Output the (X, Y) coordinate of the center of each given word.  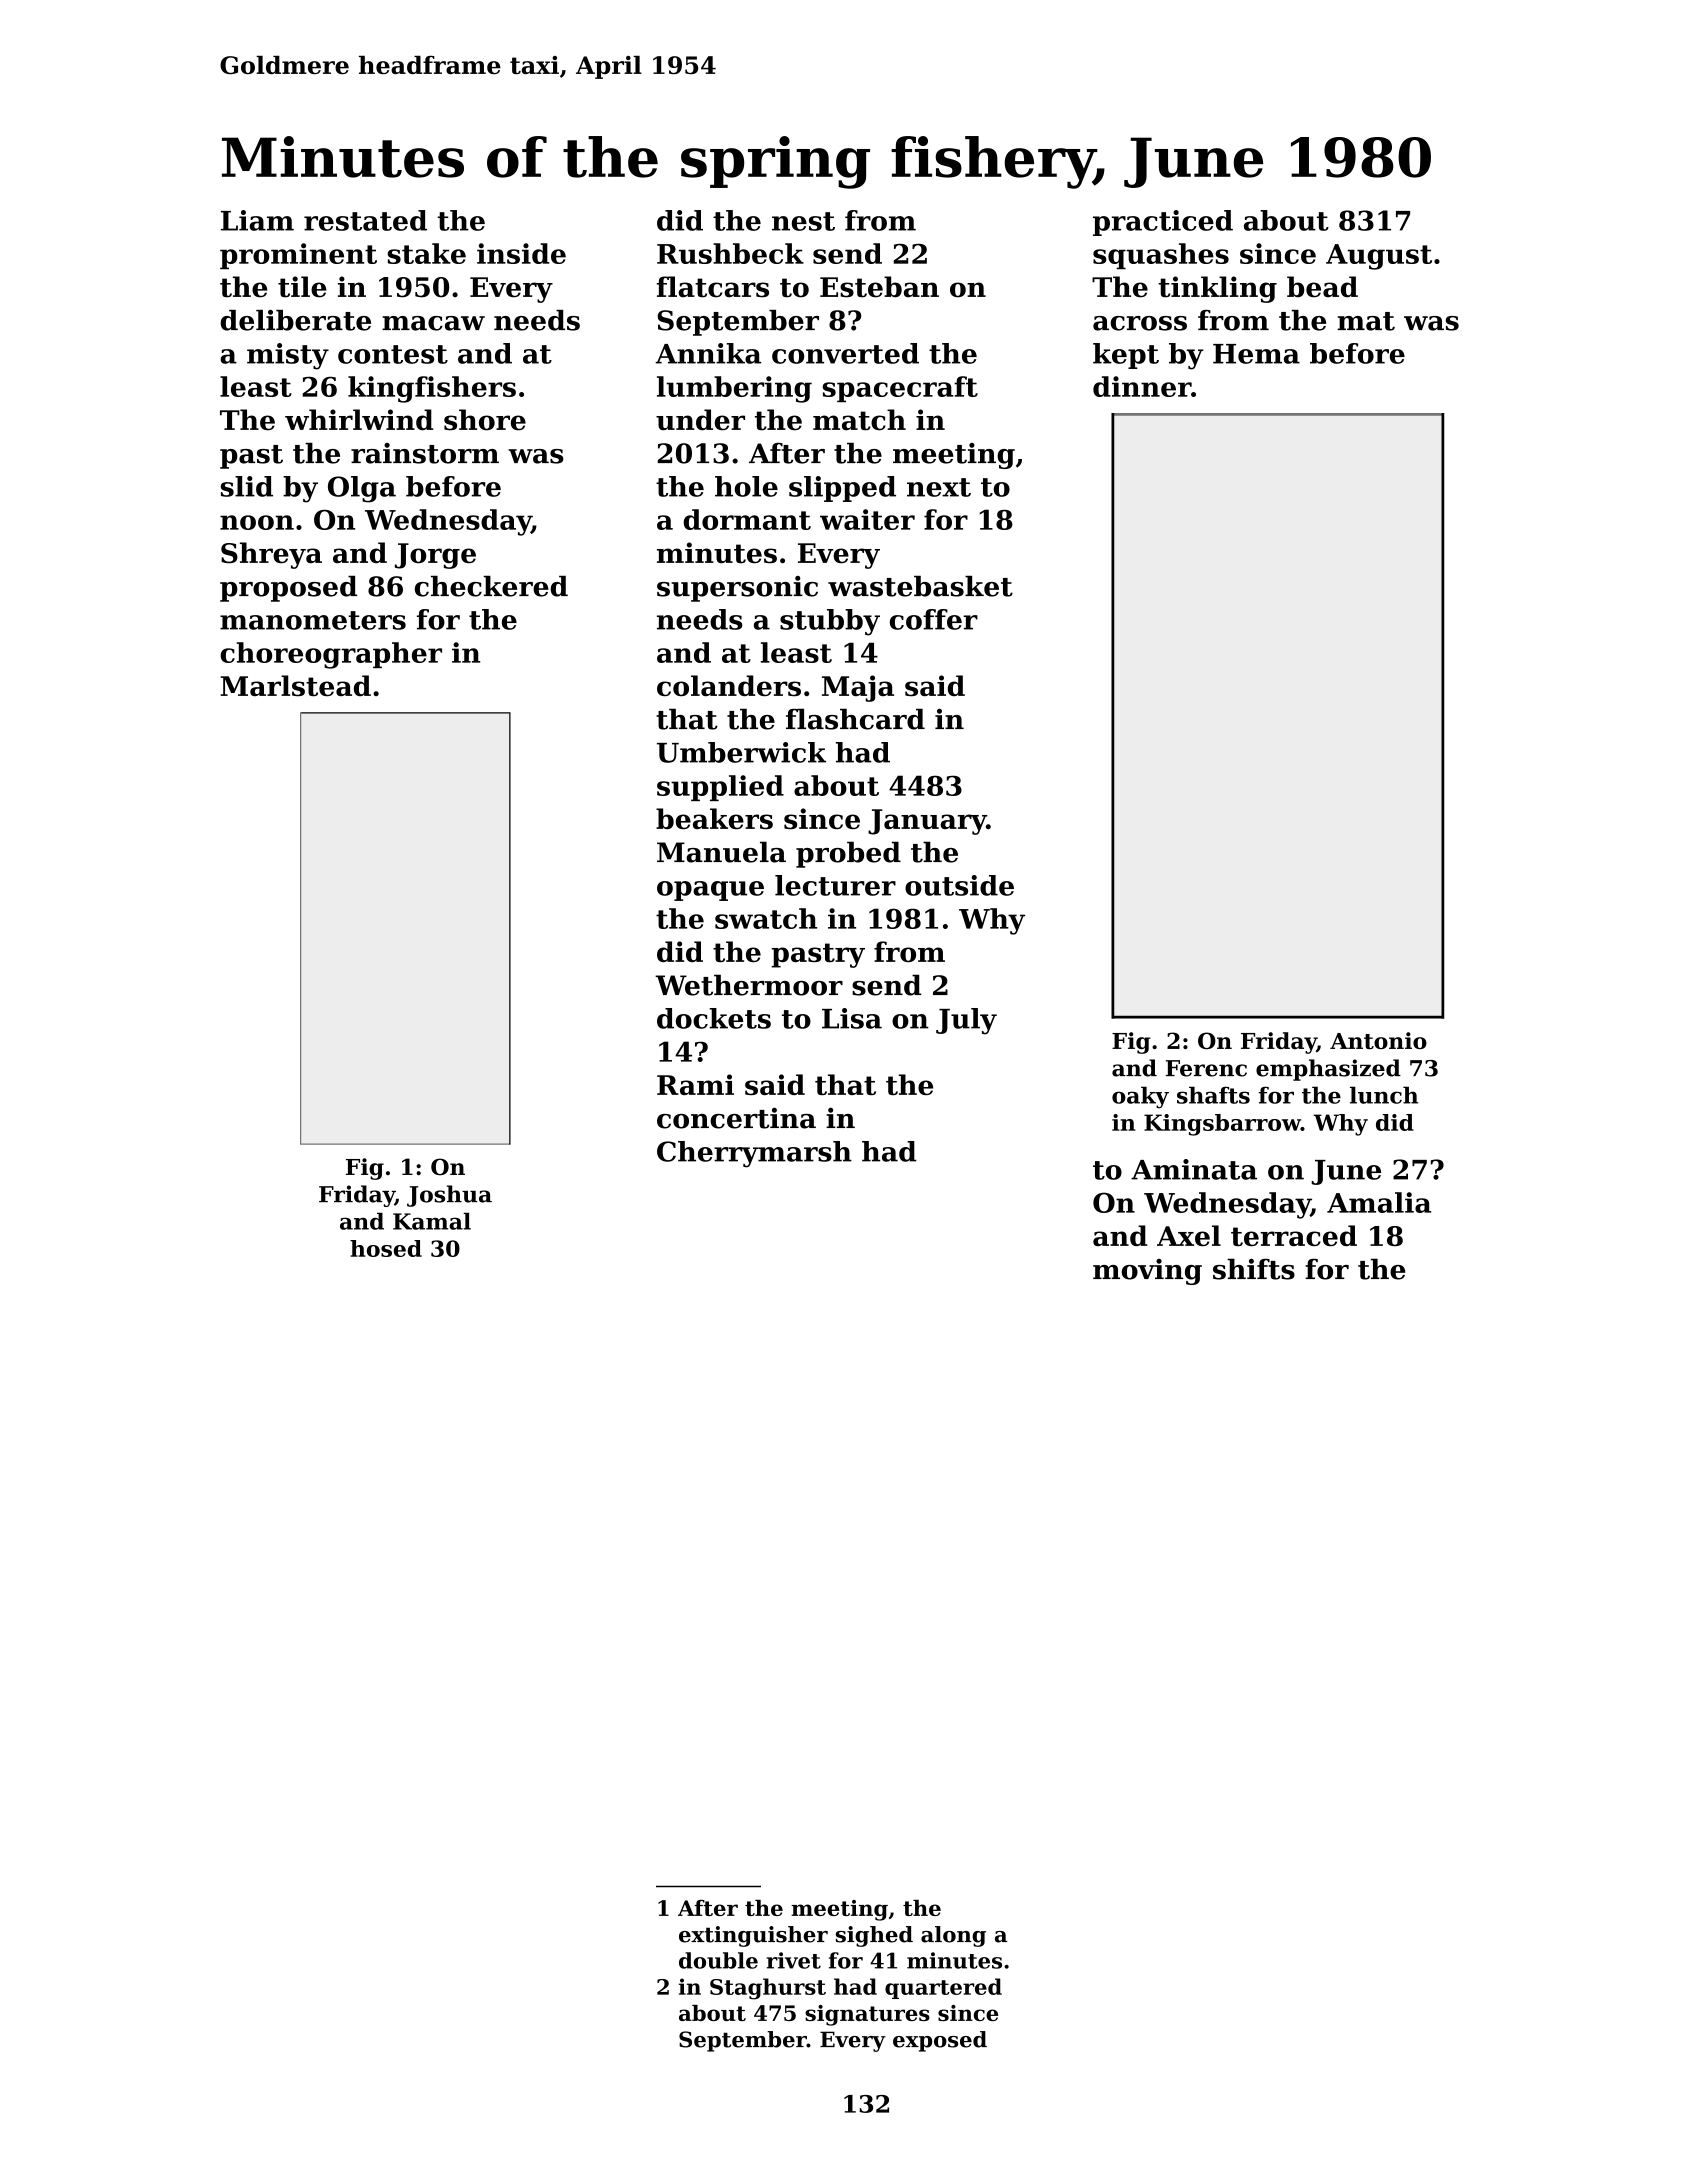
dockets (714, 1018)
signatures (867, 2015)
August (1379, 257)
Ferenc (1206, 1068)
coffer (934, 619)
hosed (386, 1248)
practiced (1163, 223)
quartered (943, 1988)
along (953, 1936)
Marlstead (296, 686)
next (939, 487)
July (966, 1021)
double (718, 1960)
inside (521, 253)
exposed (940, 2041)
